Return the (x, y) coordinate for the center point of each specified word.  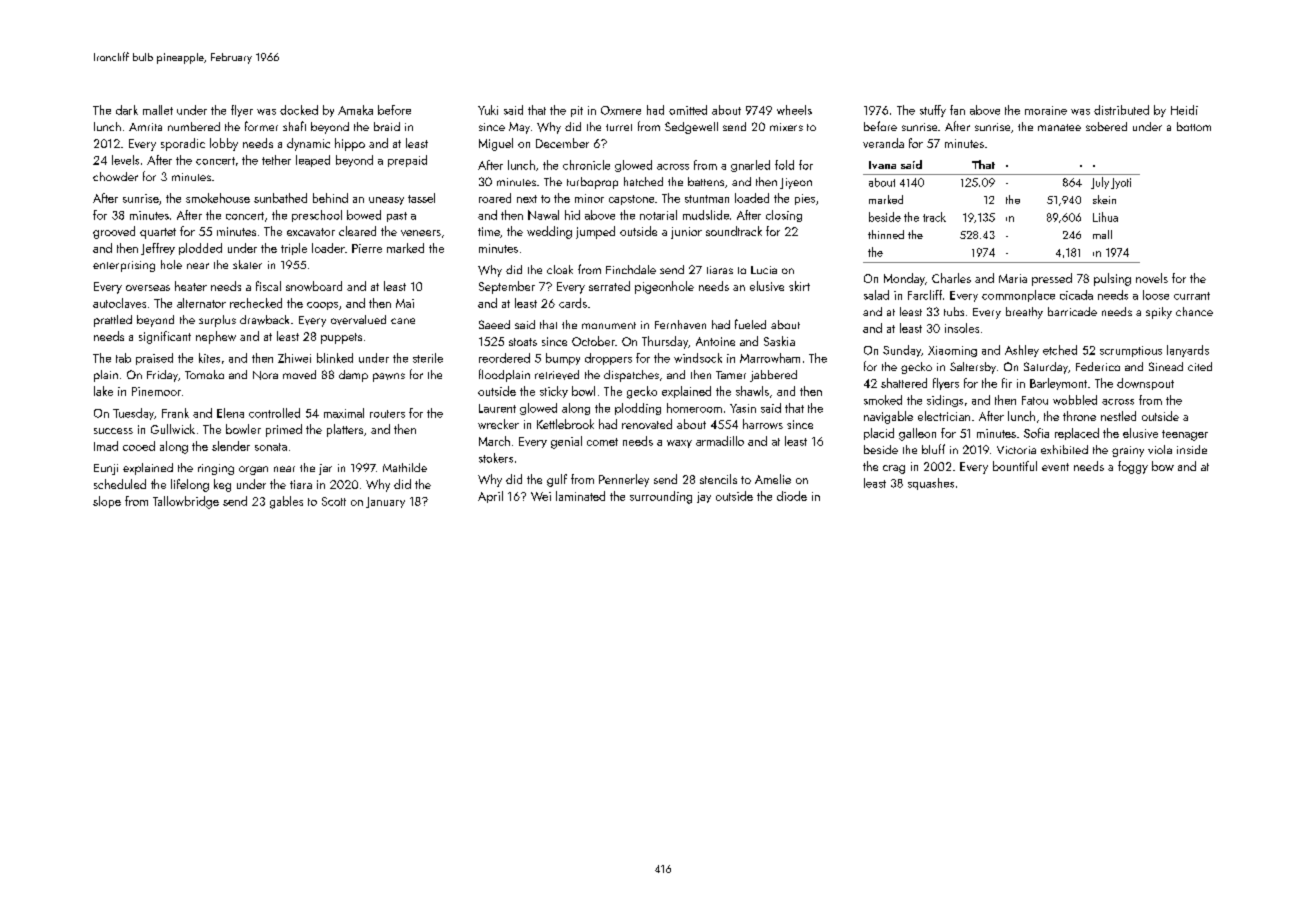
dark (127, 110)
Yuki (488, 110)
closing (784, 216)
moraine (1046, 110)
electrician (944, 416)
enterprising (124, 266)
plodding (638, 409)
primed (284, 430)
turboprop (592, 183)
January (385, 502)
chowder (115, 176)
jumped (595, 232)
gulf (557, 480)
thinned (886, 234)
